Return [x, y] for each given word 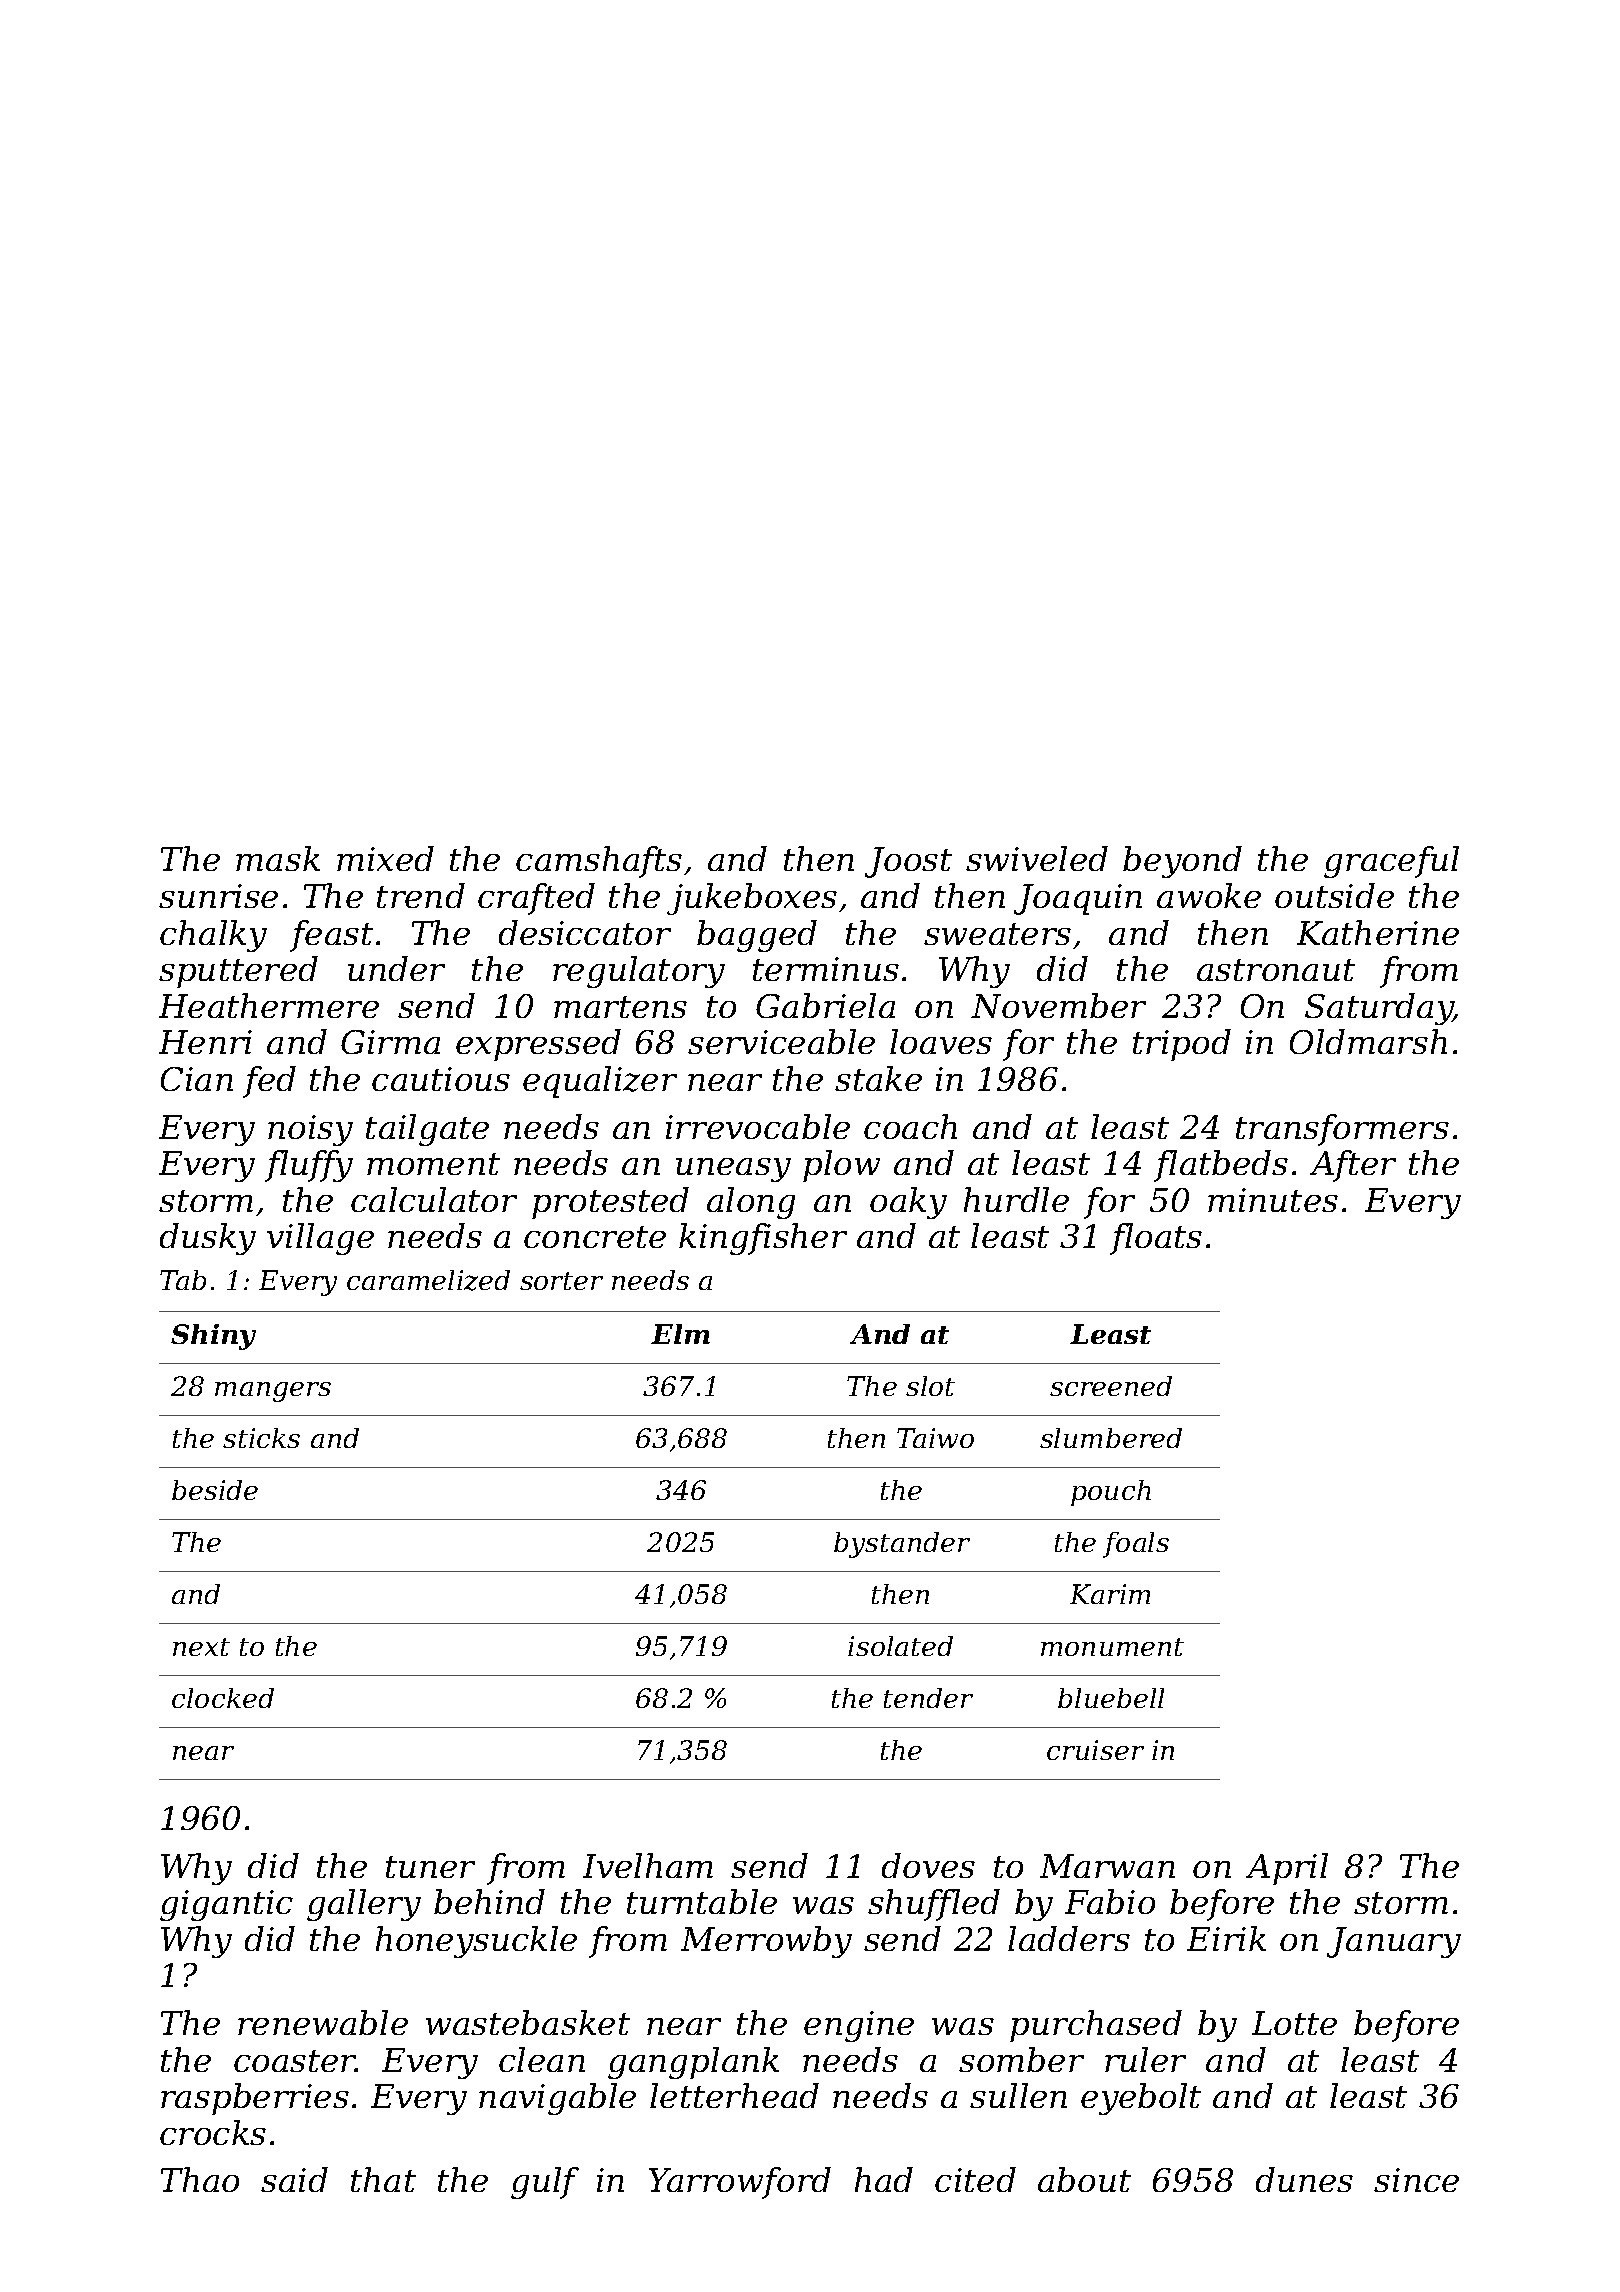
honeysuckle [476, 1942]
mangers [273, 1392]
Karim [1110, 1594]
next [201, 1647]
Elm [680, 1334]
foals [1136, 1545]
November [1058, 1005]
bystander [902, 1545]
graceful [1391, 862]
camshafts [599, 862]
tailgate [427, 1130]
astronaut [1276, 970]
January [1394, 1942]
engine [859, 2026]
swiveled [1037, 858]
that [383, 2179]
